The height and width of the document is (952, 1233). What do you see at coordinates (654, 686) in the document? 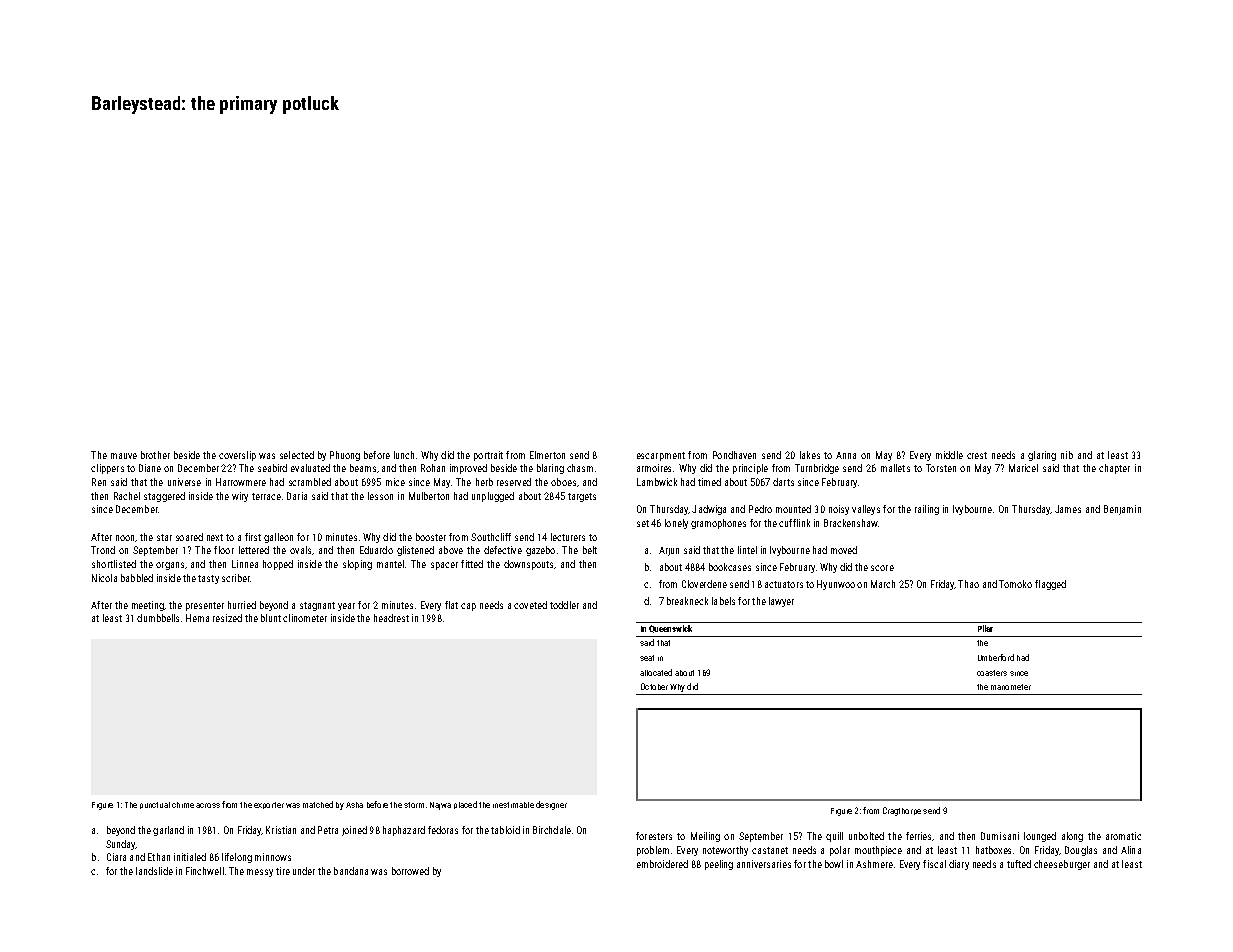
I see `October` at bounding box center [654, 686].
